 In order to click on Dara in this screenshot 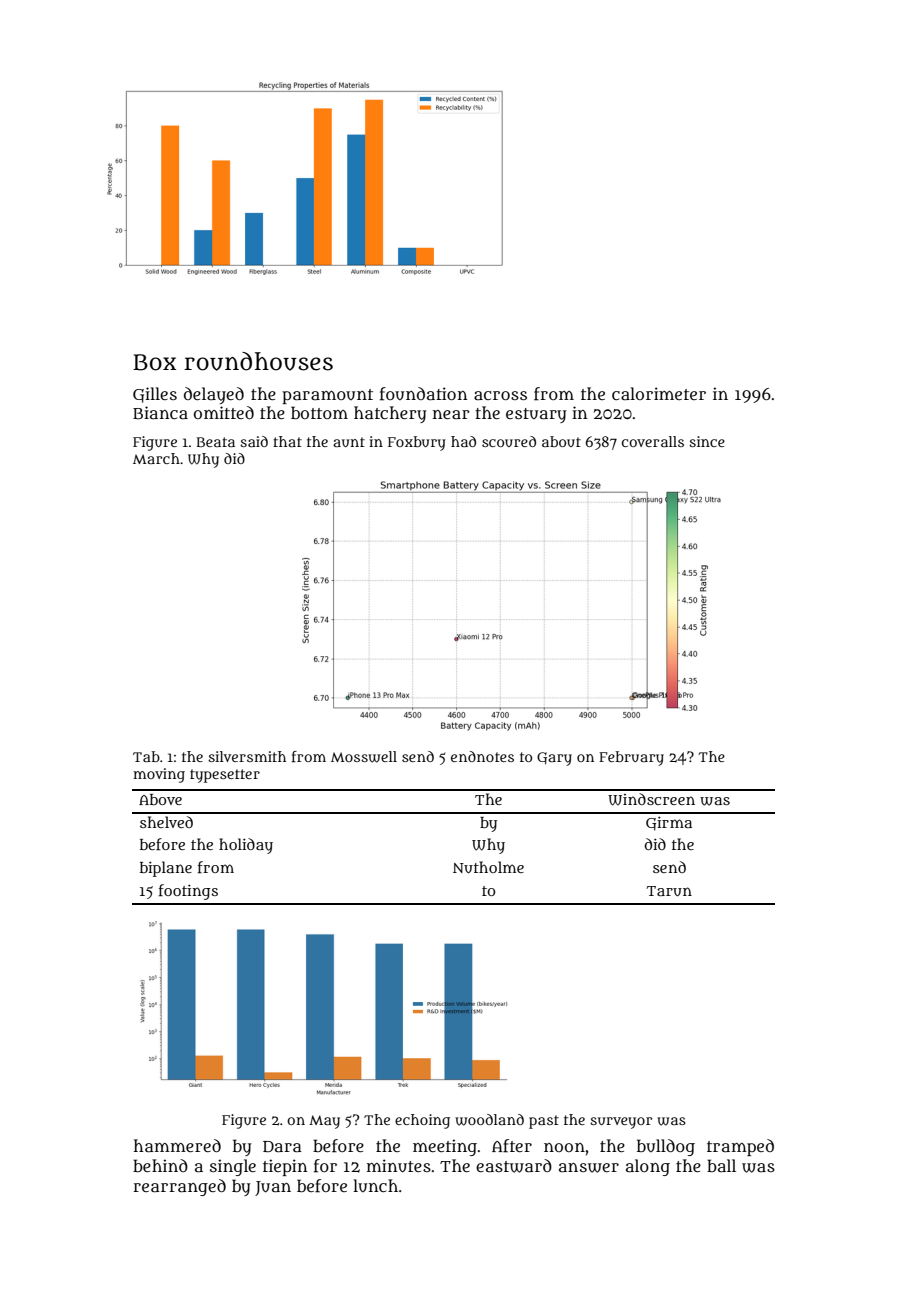, I will do `click(282, 1146)`.
